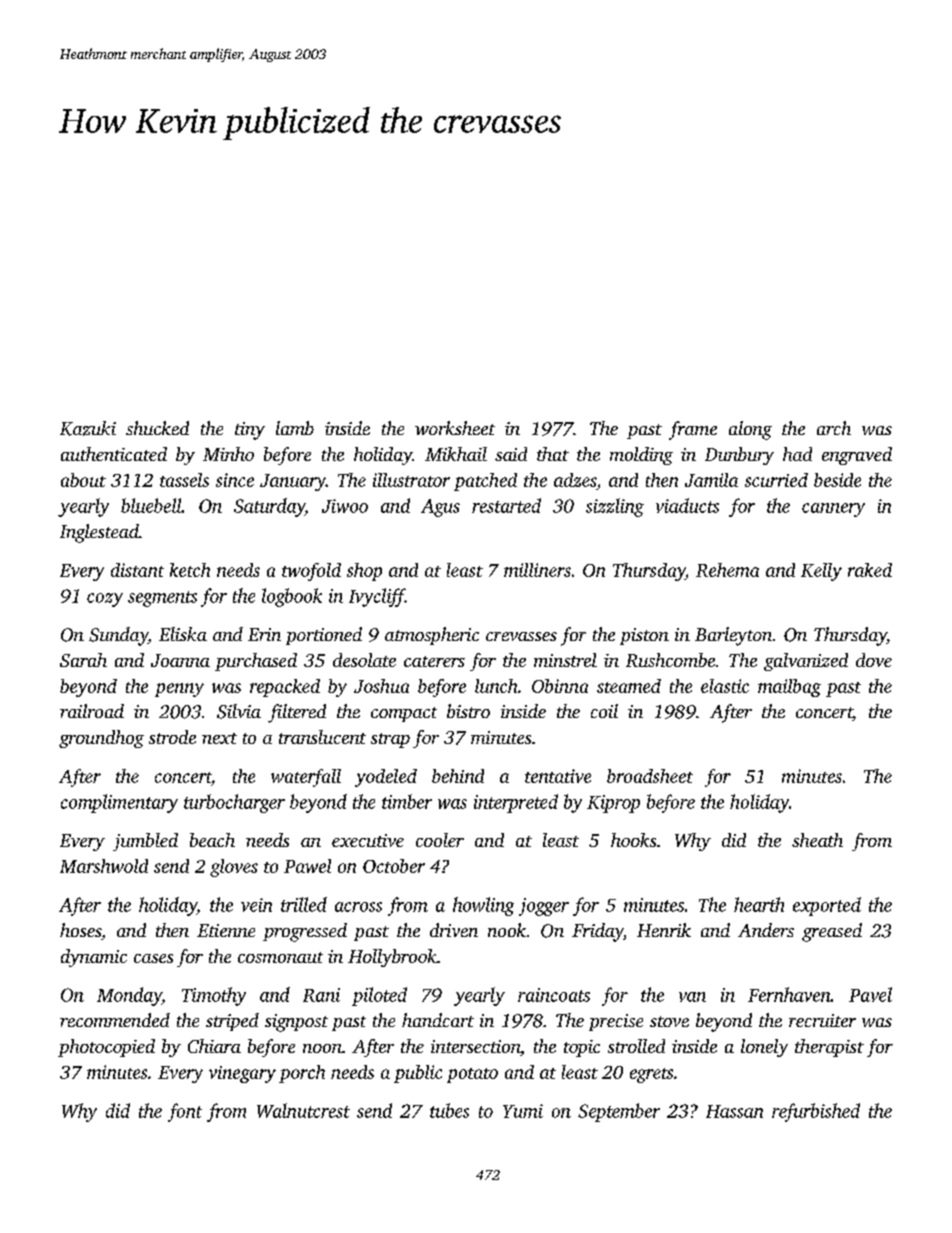  Describe the element at coordinates (693, 430) in the image. I see `frame` at that location.
